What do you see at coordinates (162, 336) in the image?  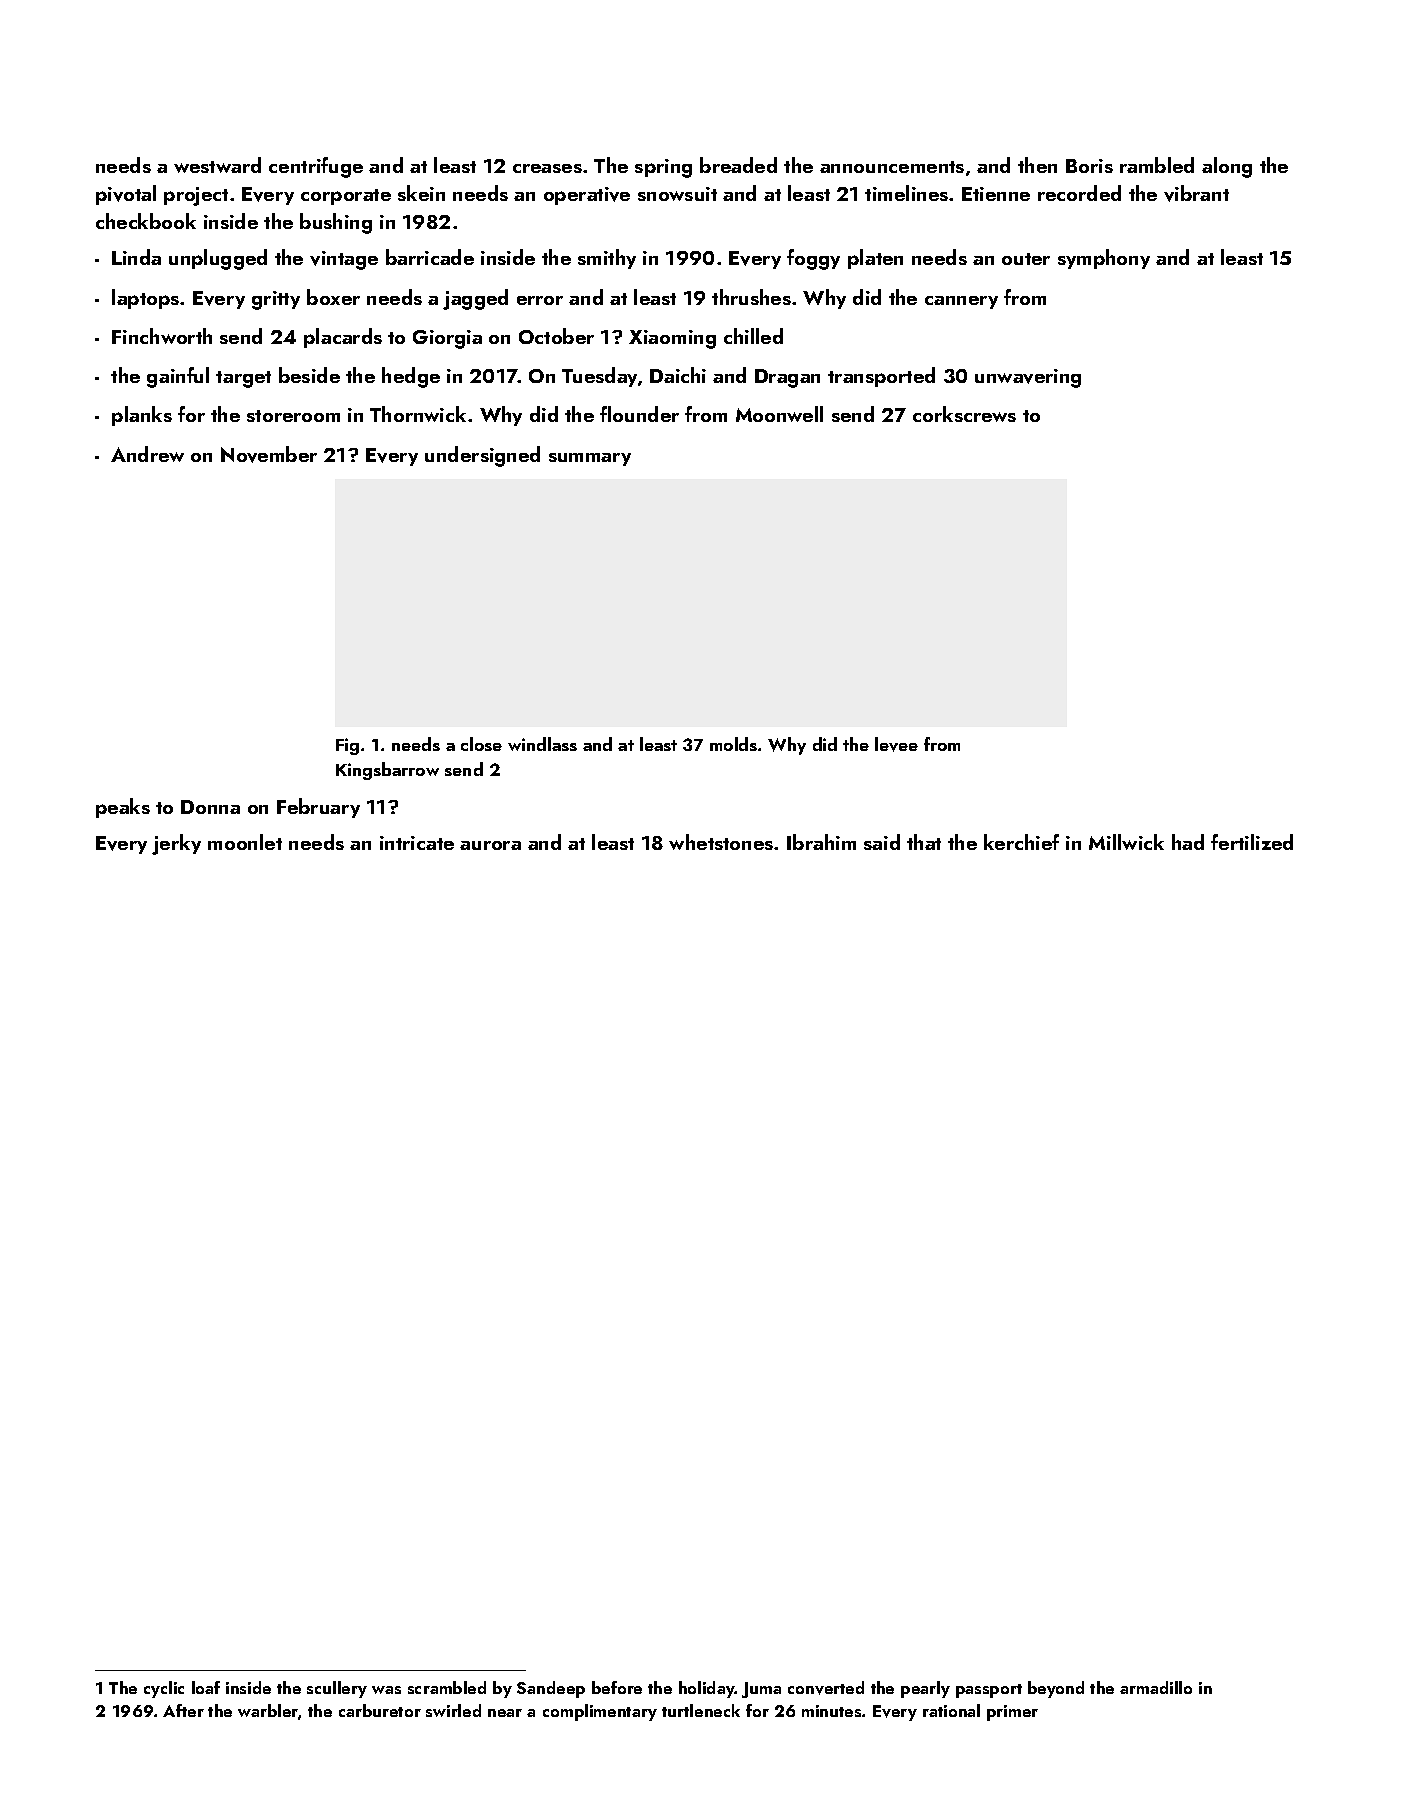 I see `Finchworth` at bounding box center [162, 336].
